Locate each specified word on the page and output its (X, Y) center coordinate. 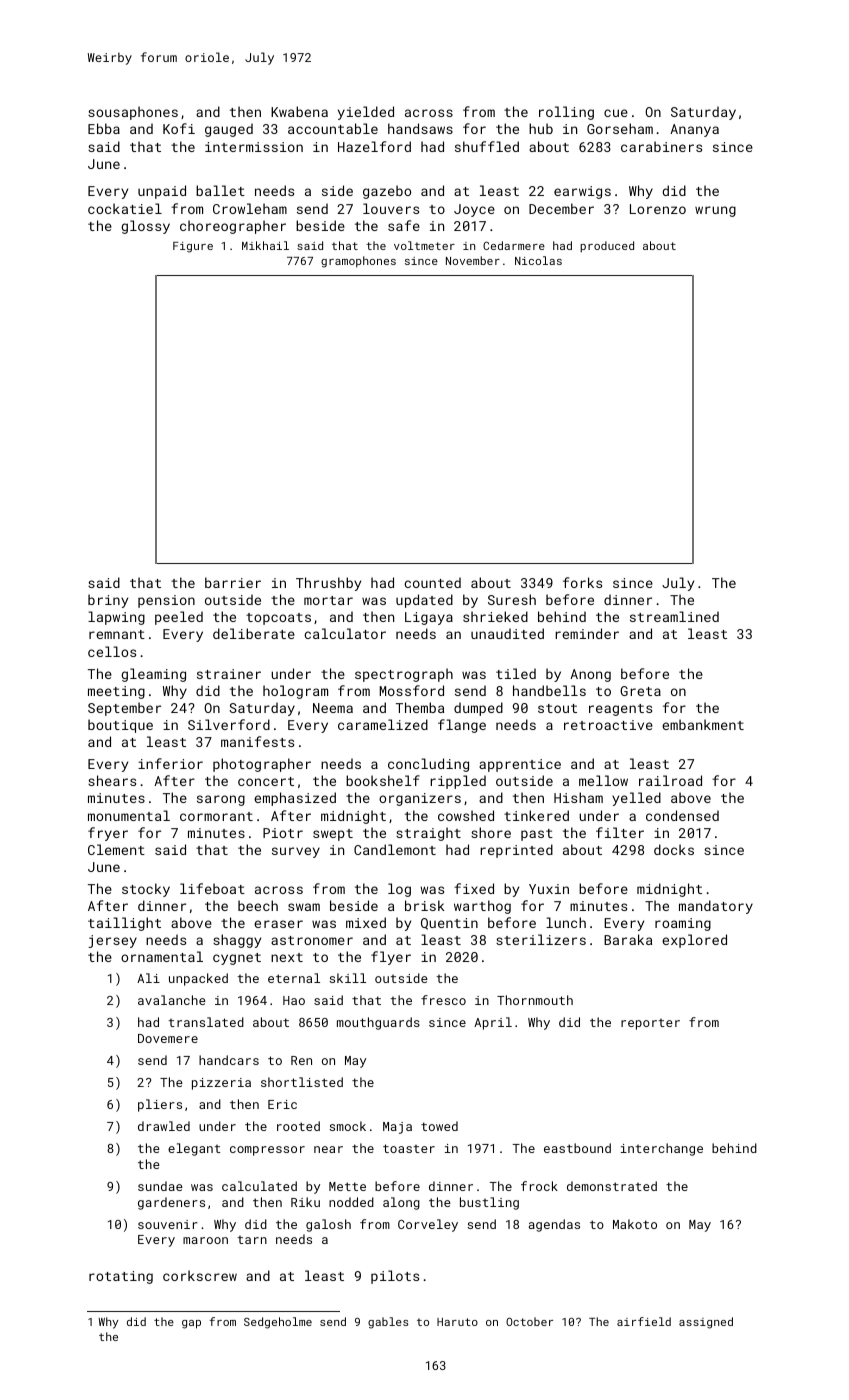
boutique (120, 726)
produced (607, 247)
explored (694, 941)
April (493, 1023)
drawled (164, 1126)
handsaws (420, 128)
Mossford (412, 690)
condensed (682, 815)
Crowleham (250, 208)
